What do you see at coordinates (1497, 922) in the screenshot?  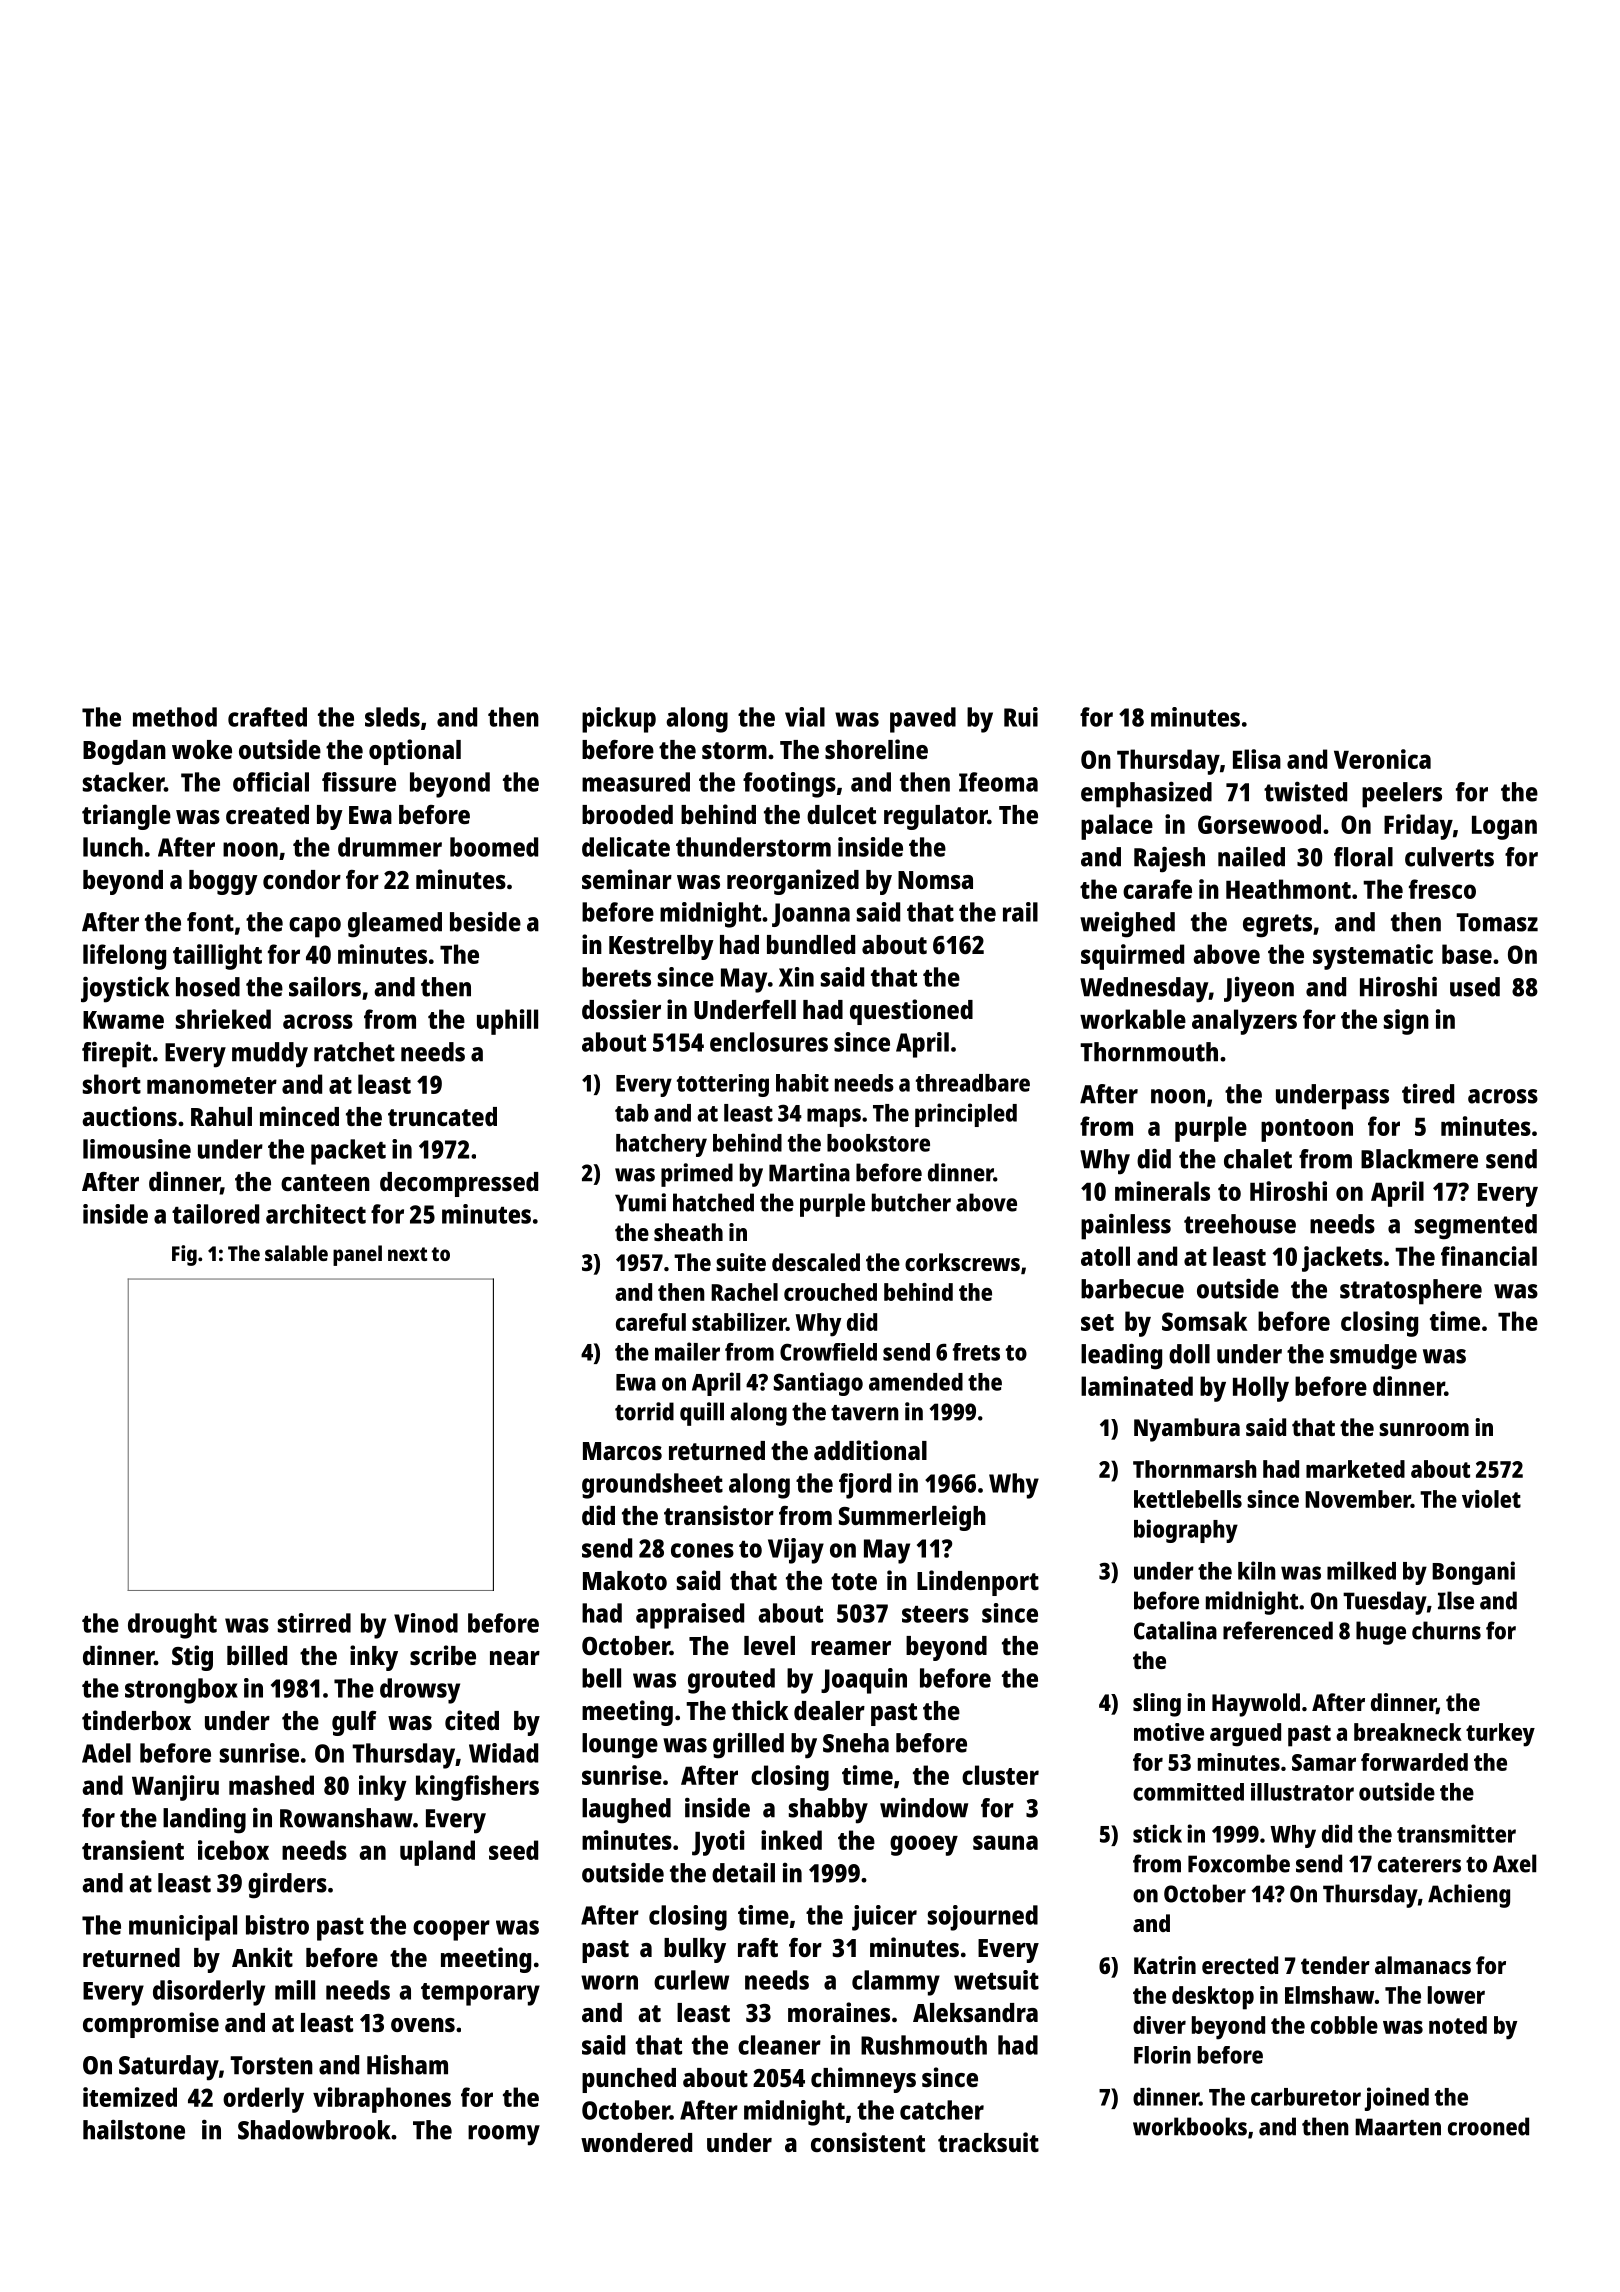 I see `Tomasz` at bounding box center [1497, 922].
